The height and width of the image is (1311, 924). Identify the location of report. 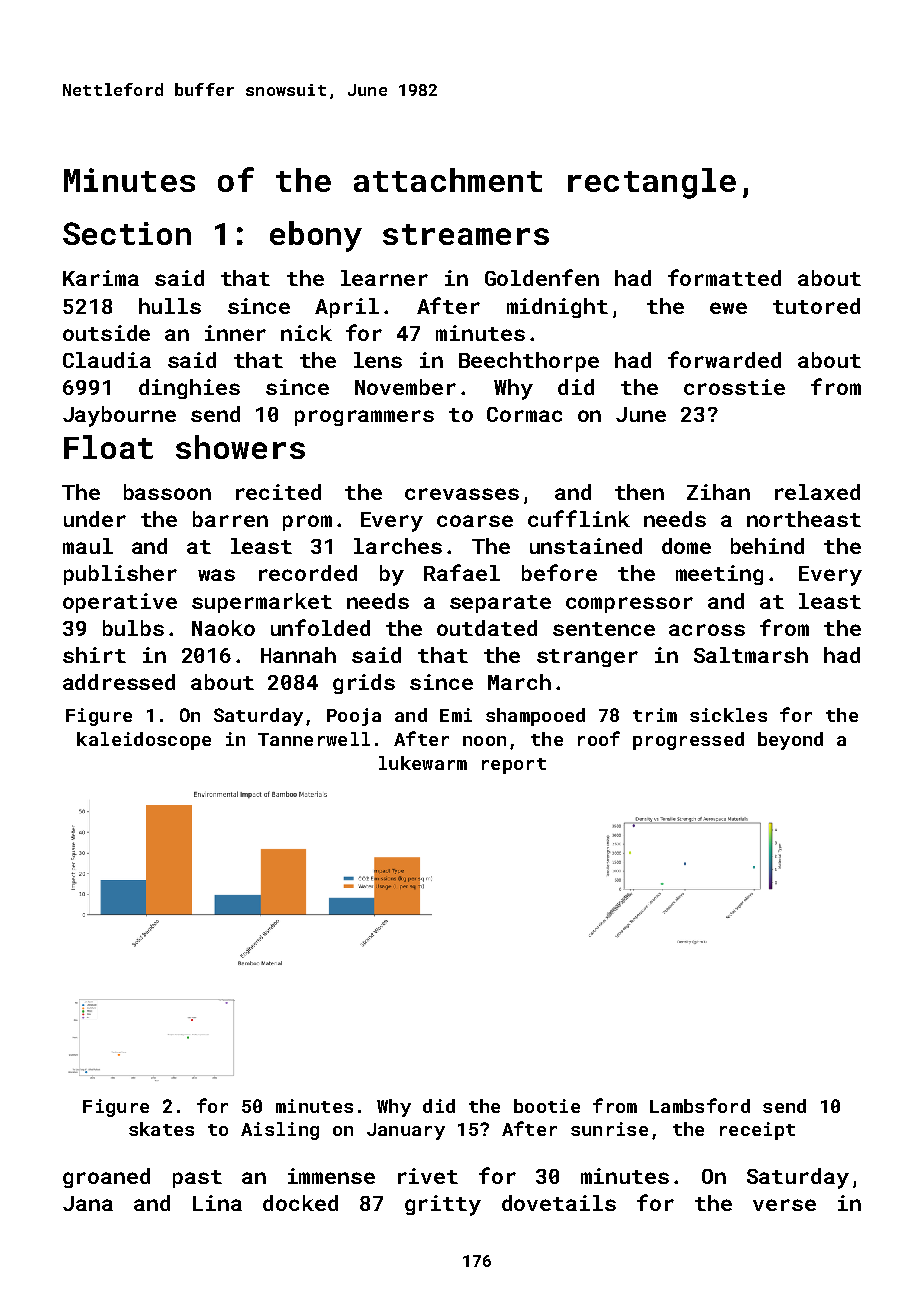
(514, 766).
